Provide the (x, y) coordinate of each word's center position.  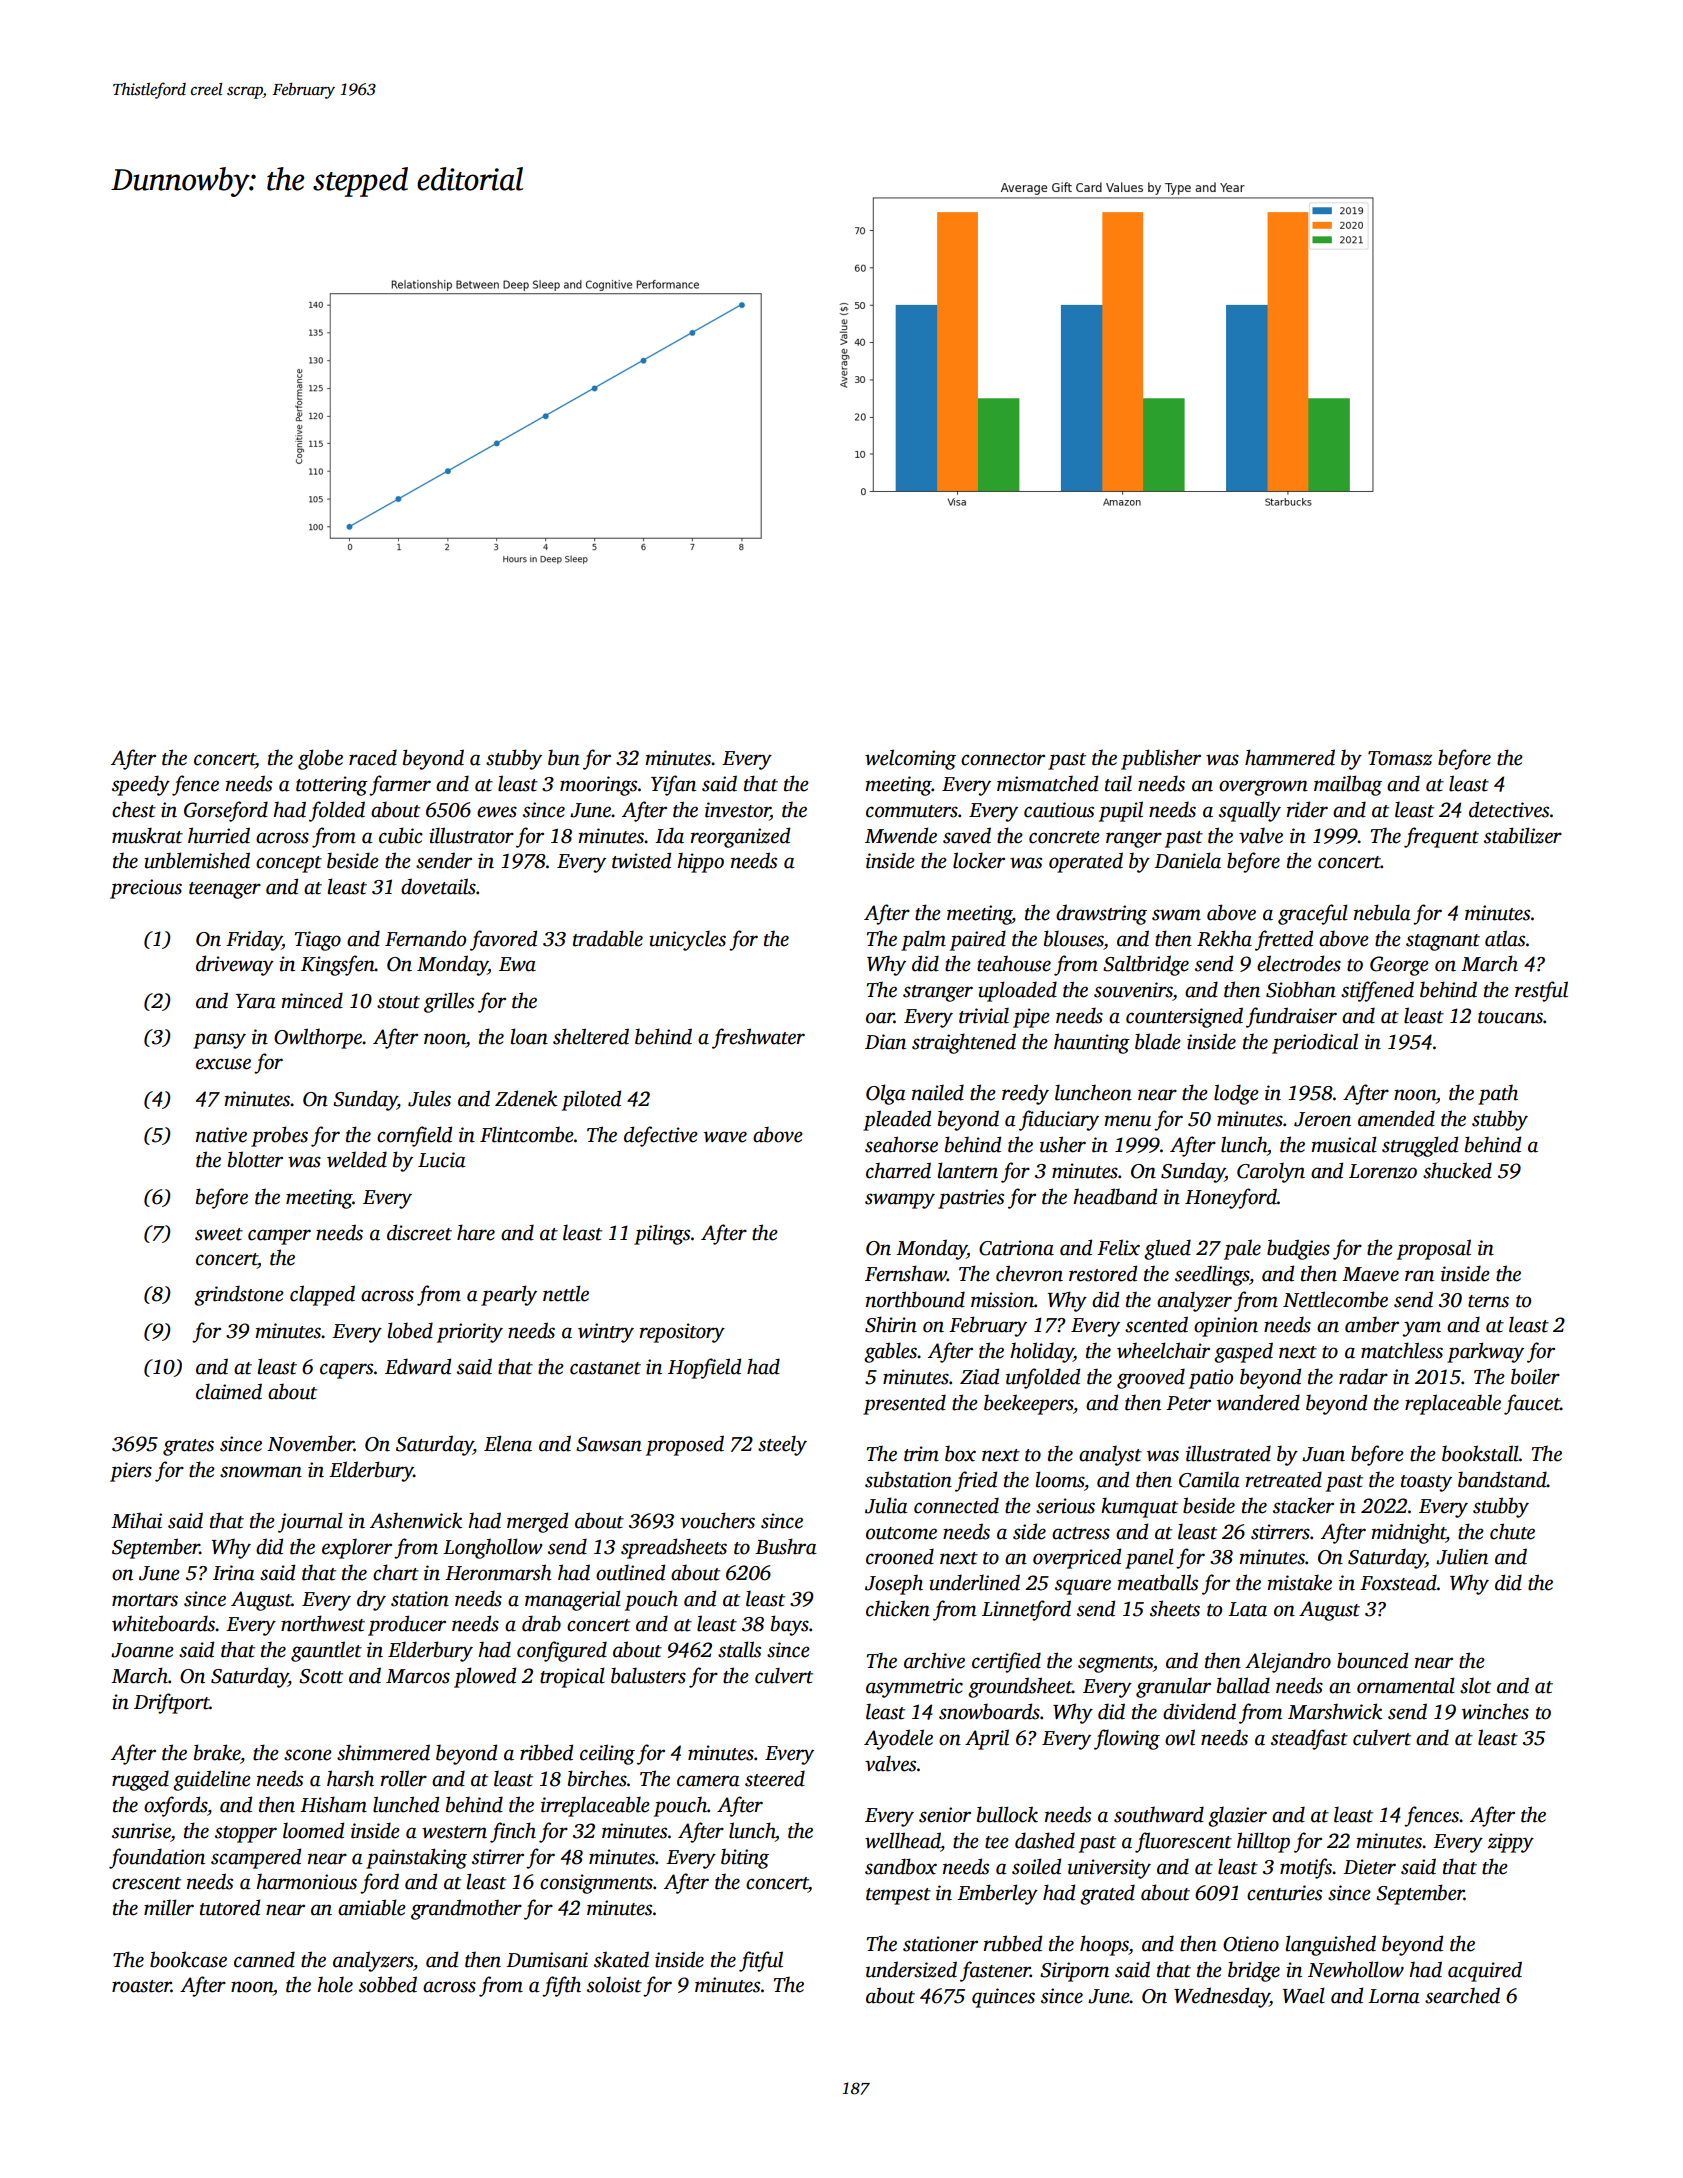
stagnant (1443, 942)
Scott (321, 1676)
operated (1086, 862)
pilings (662, 1234)
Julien (1462, 1556)
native (221, 1135)
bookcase (188, 1959)
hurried (219, 835)
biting (745, 1858)
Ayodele (898, 1739)
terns (1488, 1301)
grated (1107, 1894)
